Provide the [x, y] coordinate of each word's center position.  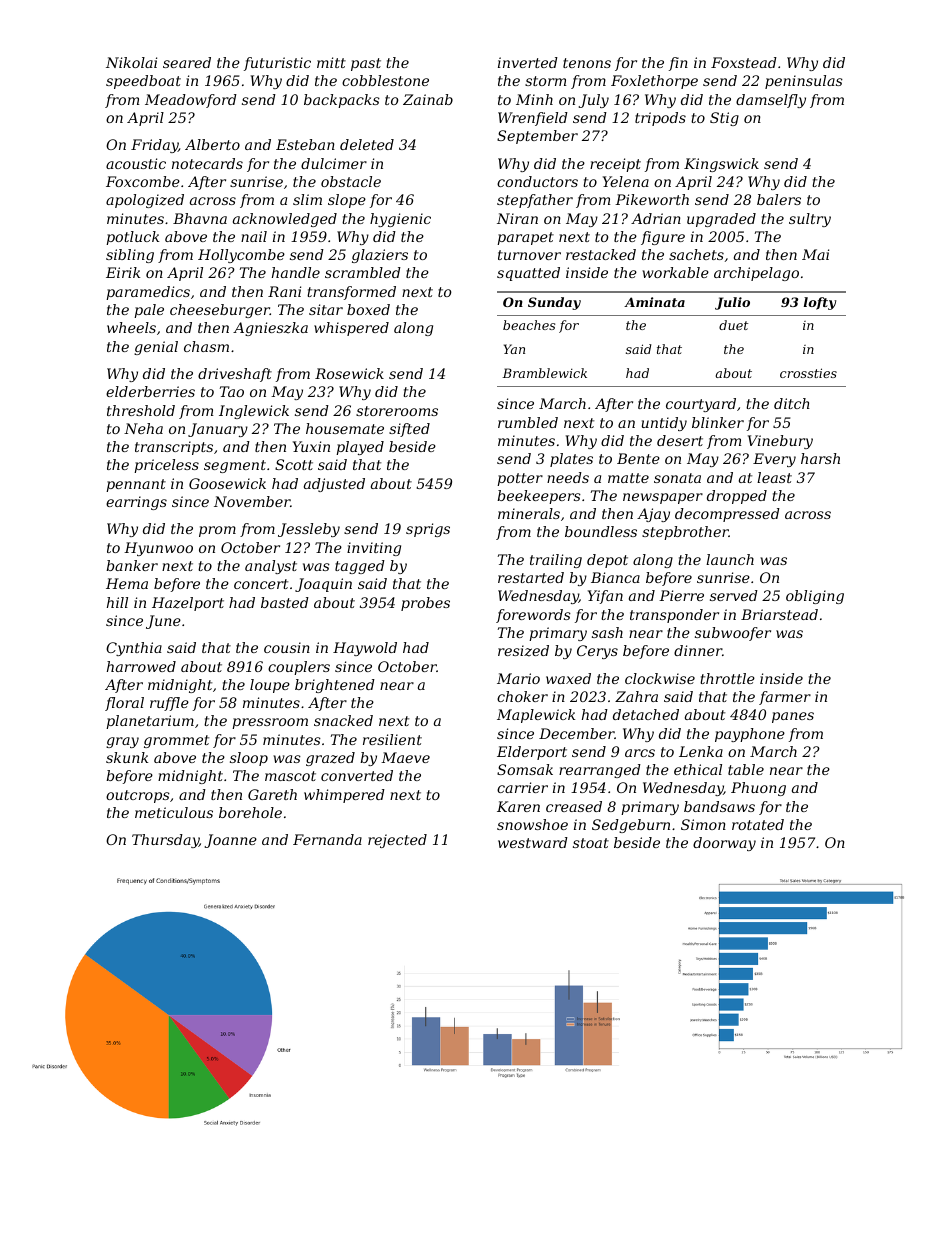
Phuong [758, 789]
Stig [724, 119]
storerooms [397, 411]
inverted [528, 62]
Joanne [231, 841]
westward [533, 842]
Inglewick [254, 412]
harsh [820, 458]
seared [187, 62]
